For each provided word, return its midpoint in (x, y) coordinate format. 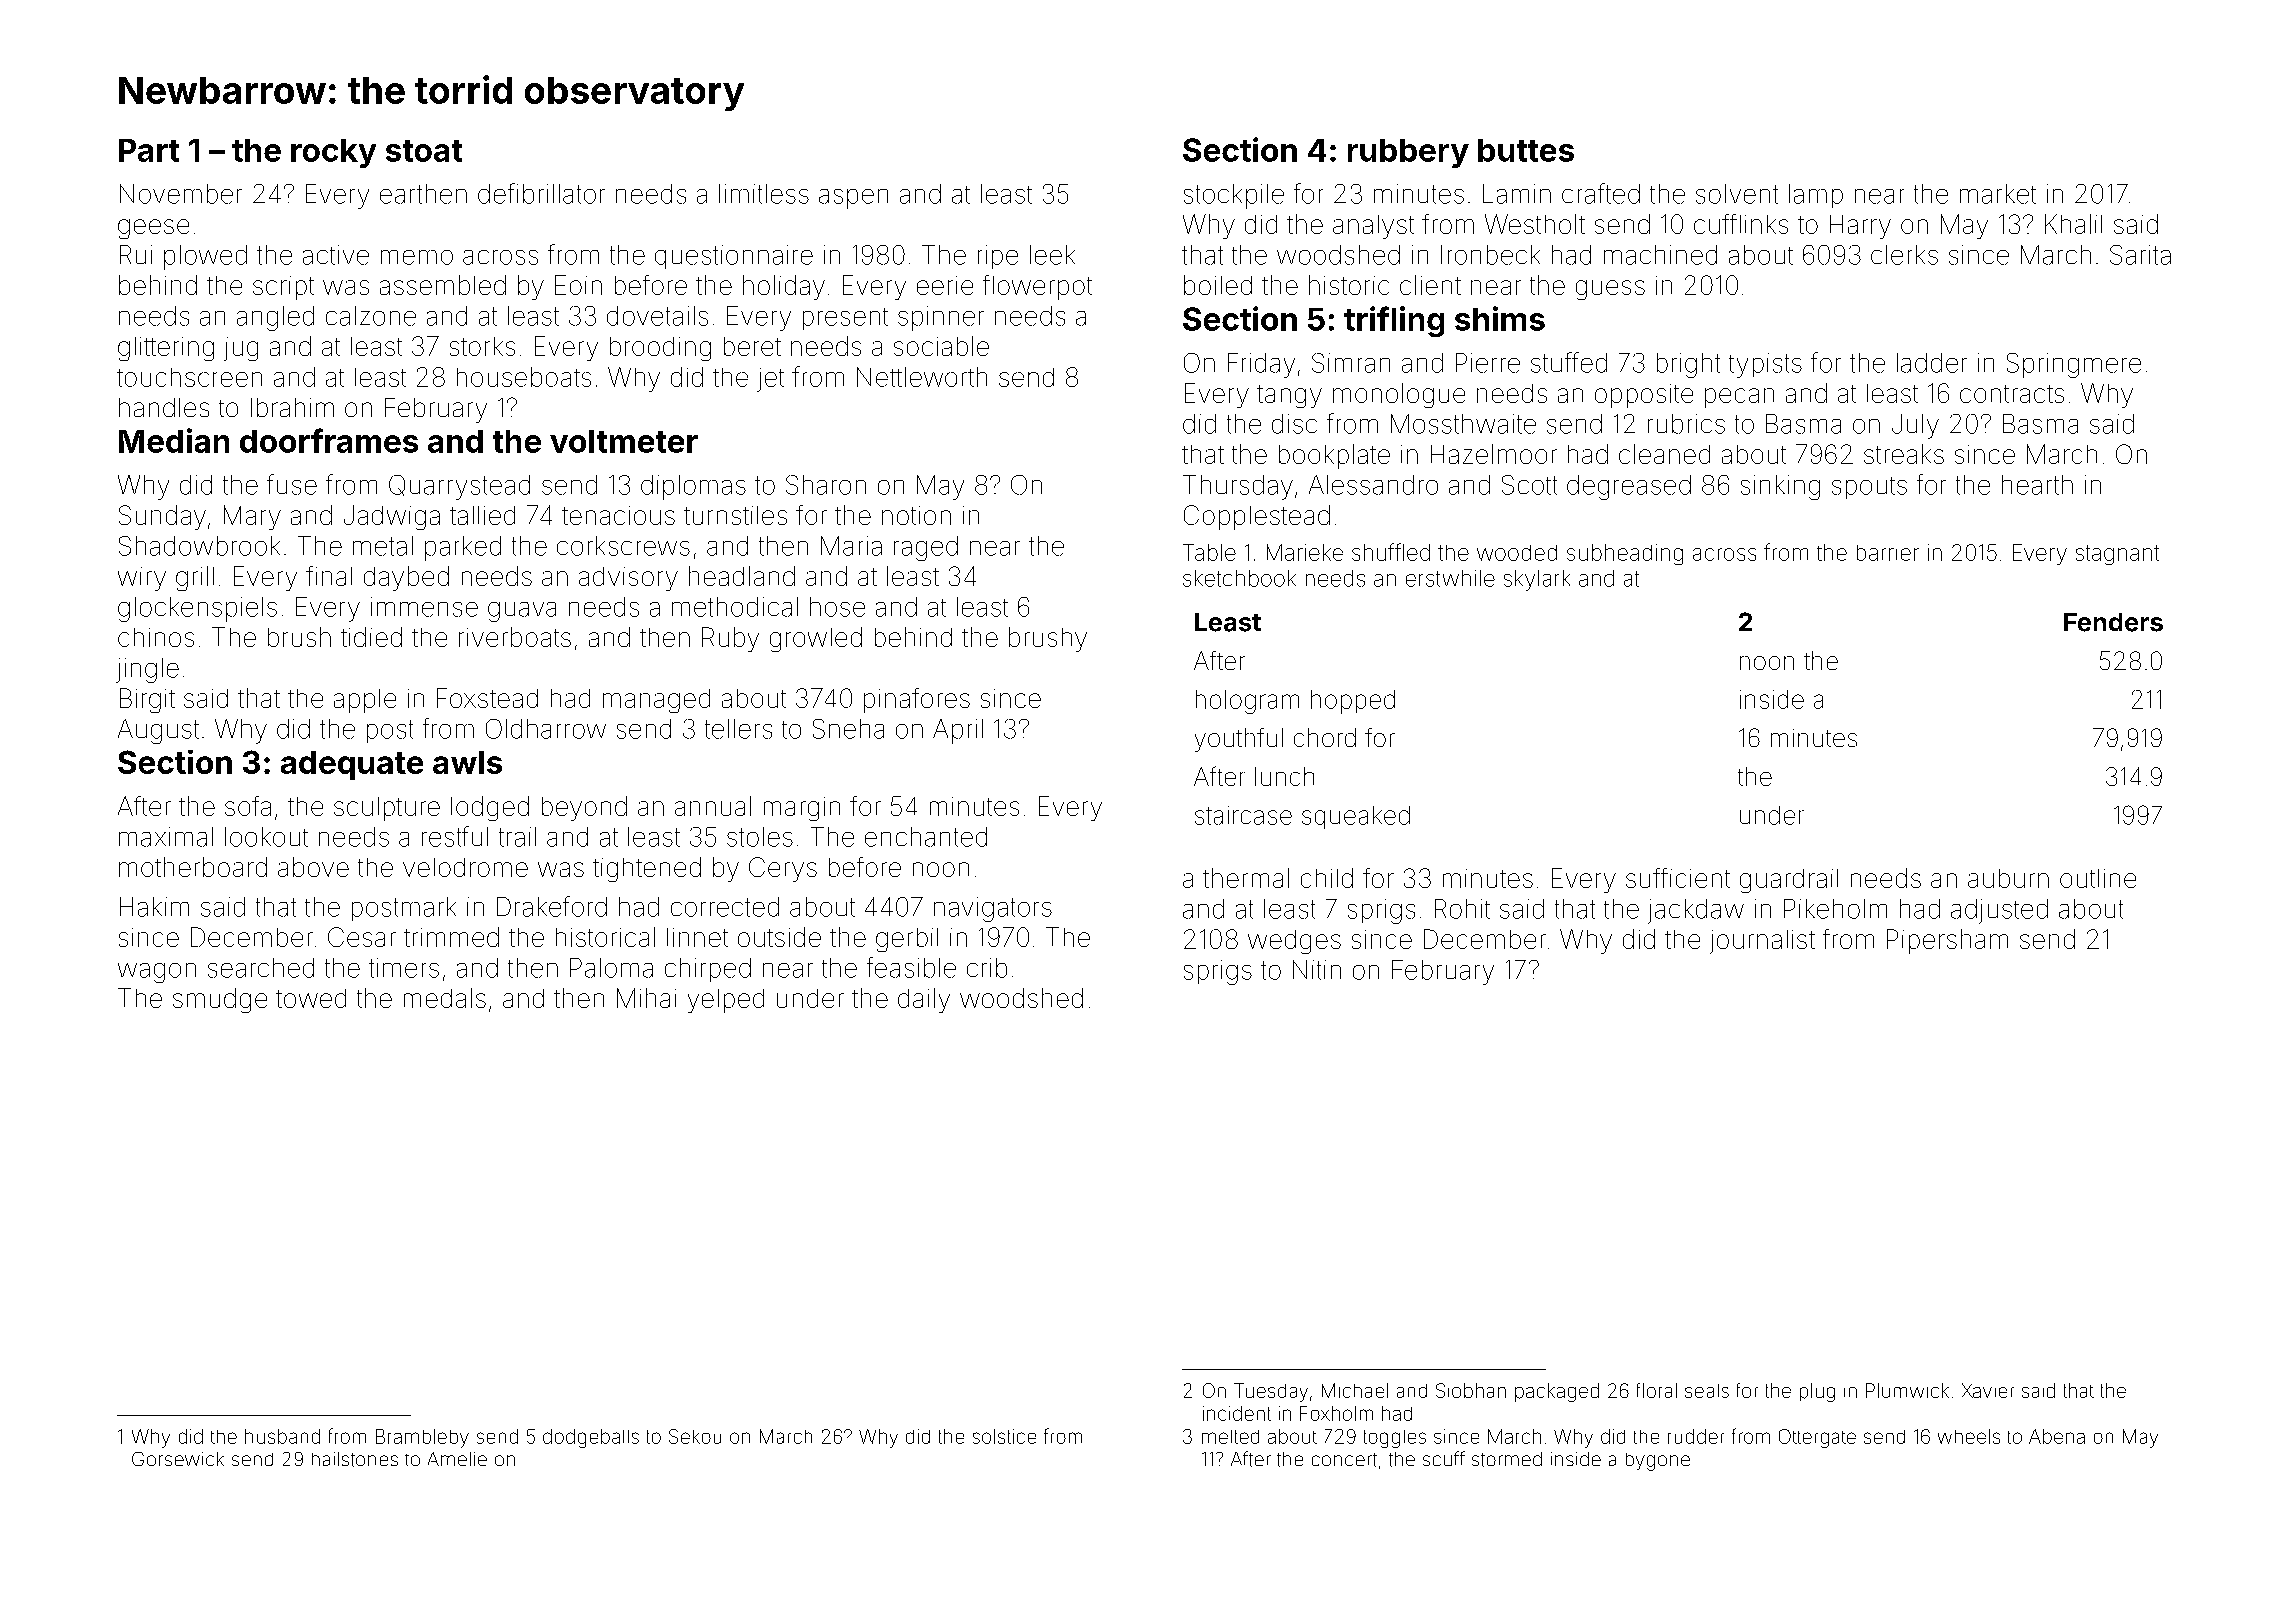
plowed (205, 257)
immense (424, 607)
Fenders (2113, 622)
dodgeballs (591, 1438)
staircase (1243, 815)
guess (1610, 290)
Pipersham (1947, 941)
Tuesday (1271, 1392)
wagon (157, 973)
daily (924, 1000)
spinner (941, 318)
